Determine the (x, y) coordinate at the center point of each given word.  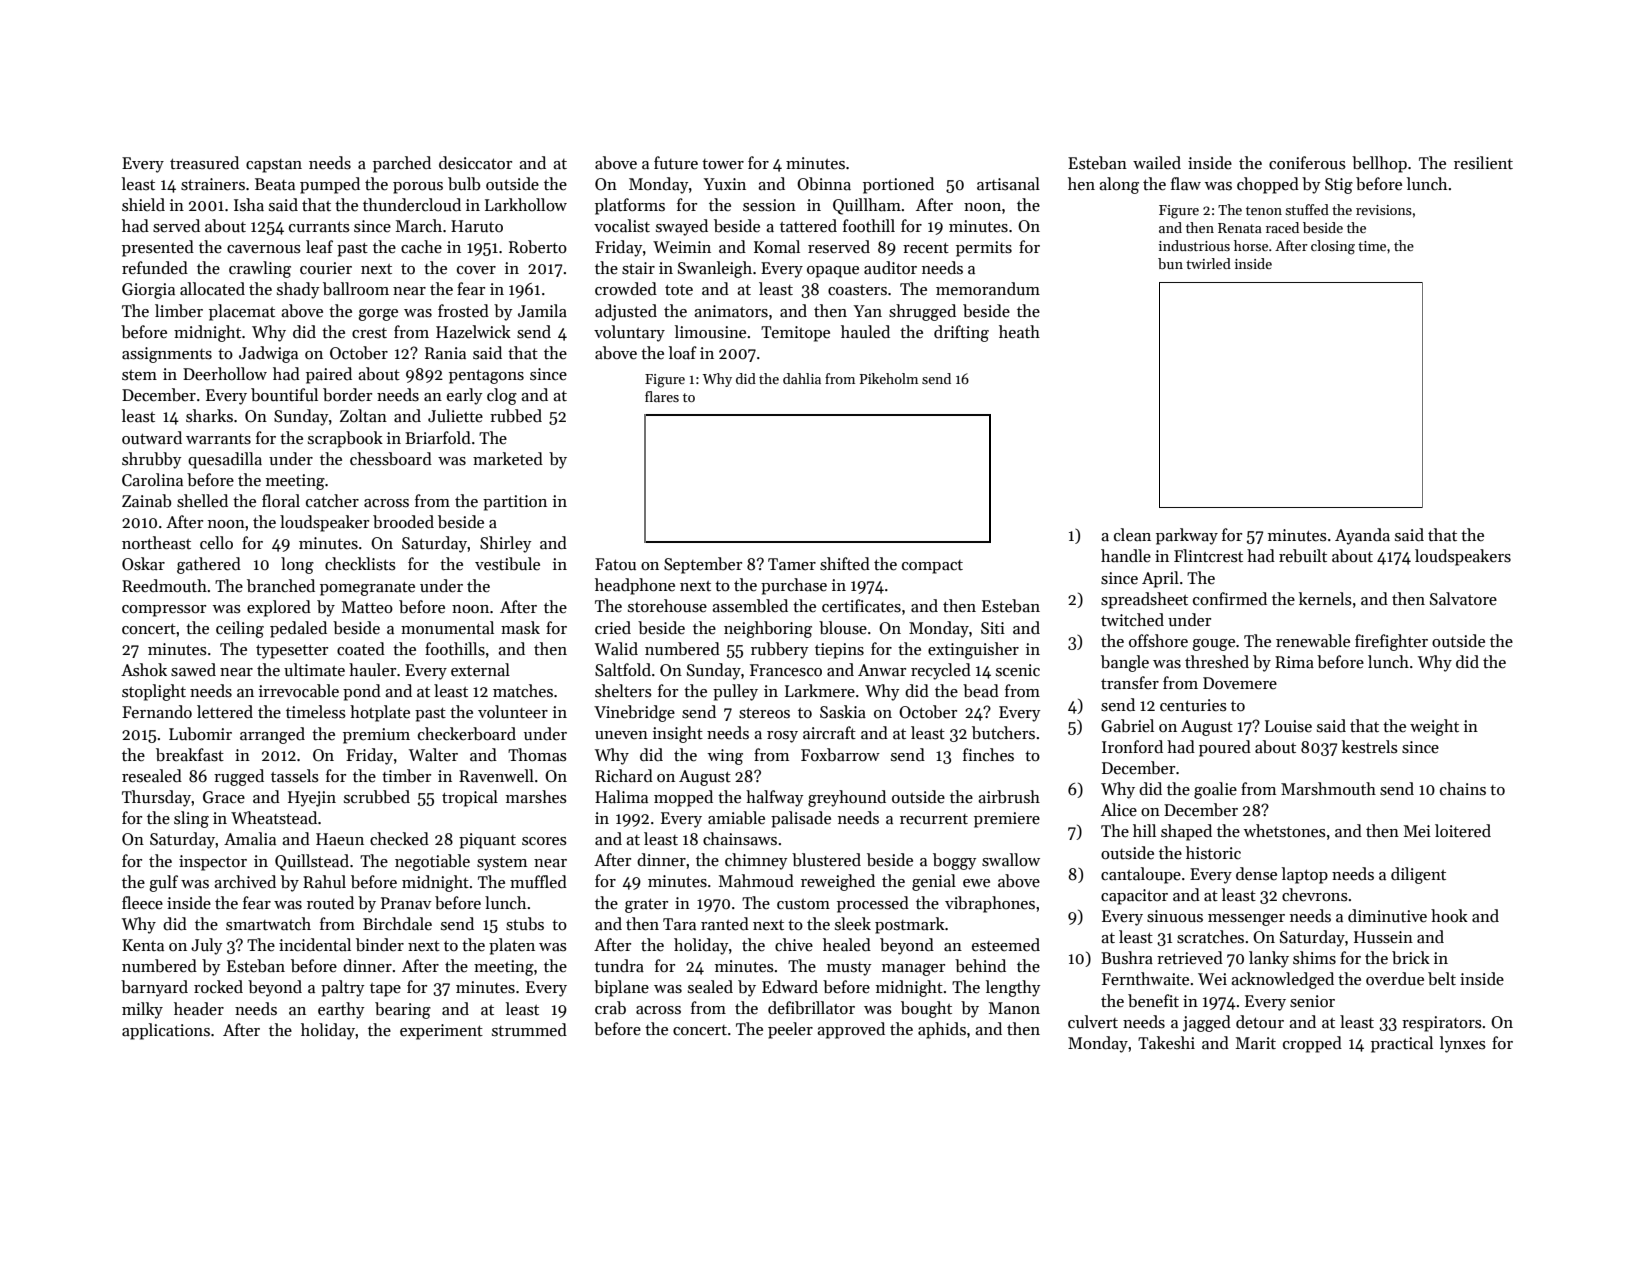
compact (932, 567)
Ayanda (1362, 536)
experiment (441, 1032)
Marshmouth (1328, 789)
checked (399, 839)
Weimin (682, 247)
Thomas (537, 755)
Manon (1014, 1008)
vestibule (507, 564)
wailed (1157, 162)
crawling (260, 269)
